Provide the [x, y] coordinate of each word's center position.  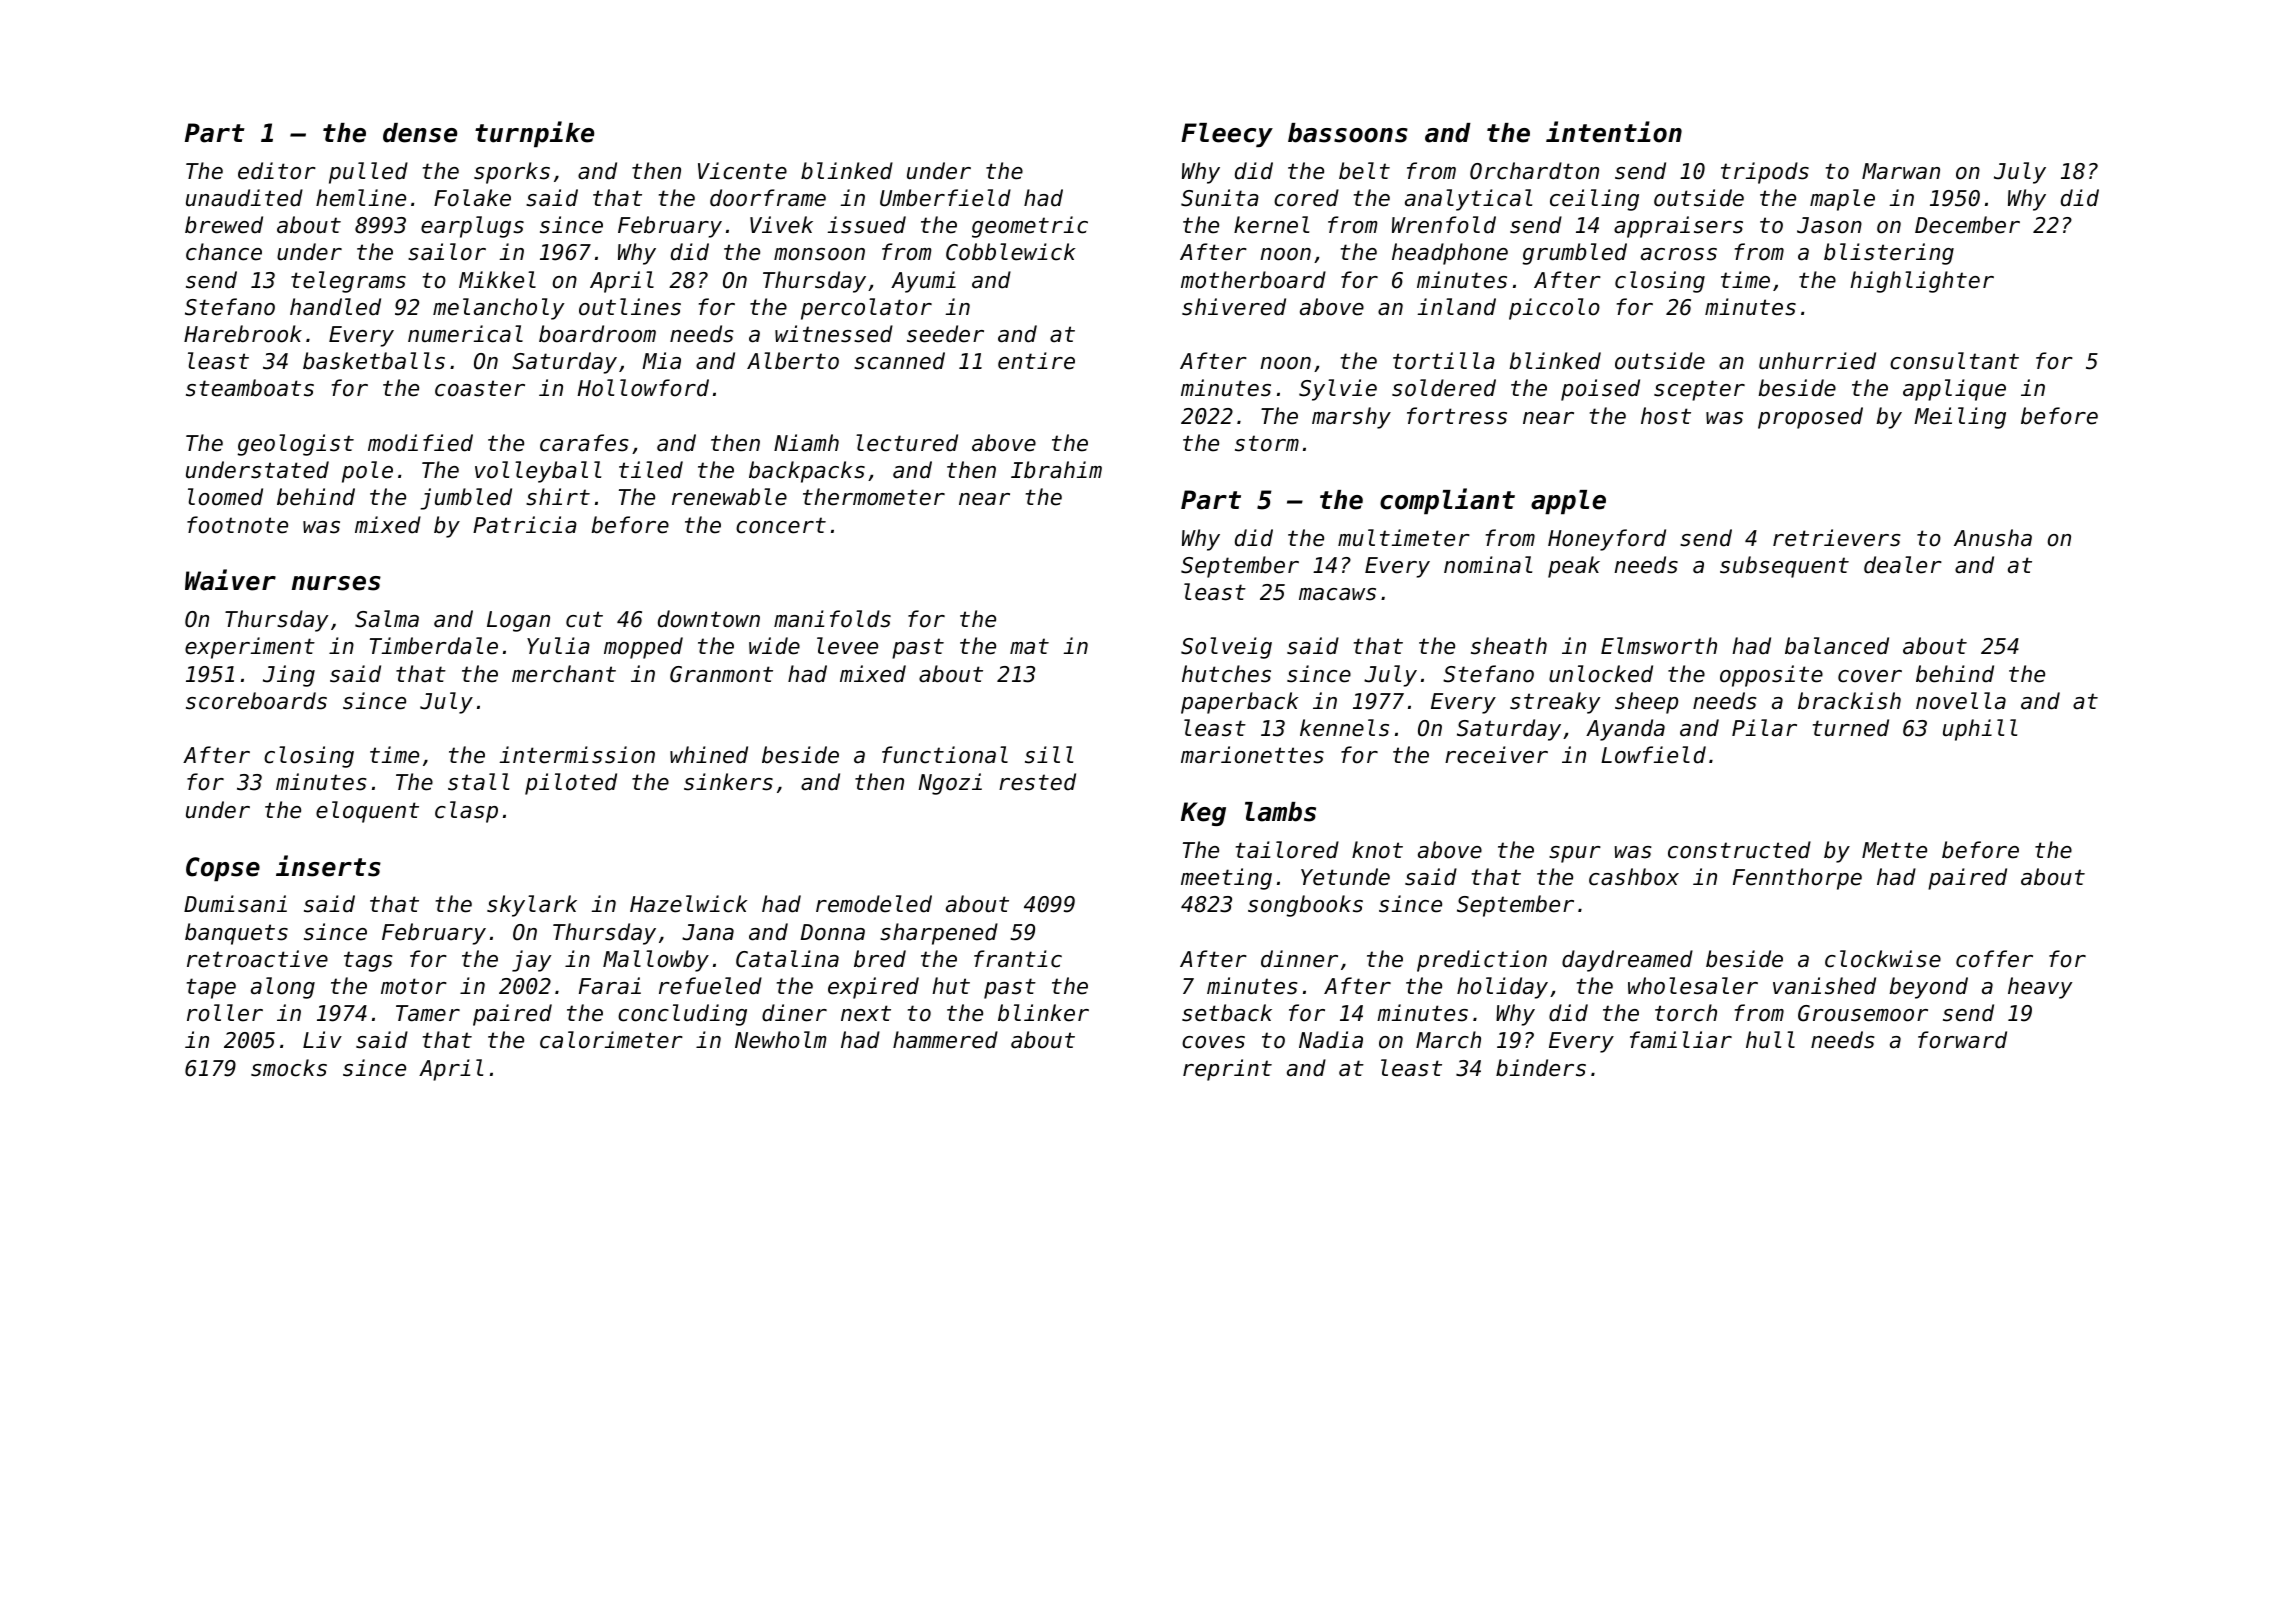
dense [420, 133]
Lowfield [1653, 755]
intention [1614, 132]
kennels [1344, 728]
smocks [289, 1068]
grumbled [1575, 254]
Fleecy [1227, 135]
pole [367, 472]
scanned [899, 361]
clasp [466, 812]
